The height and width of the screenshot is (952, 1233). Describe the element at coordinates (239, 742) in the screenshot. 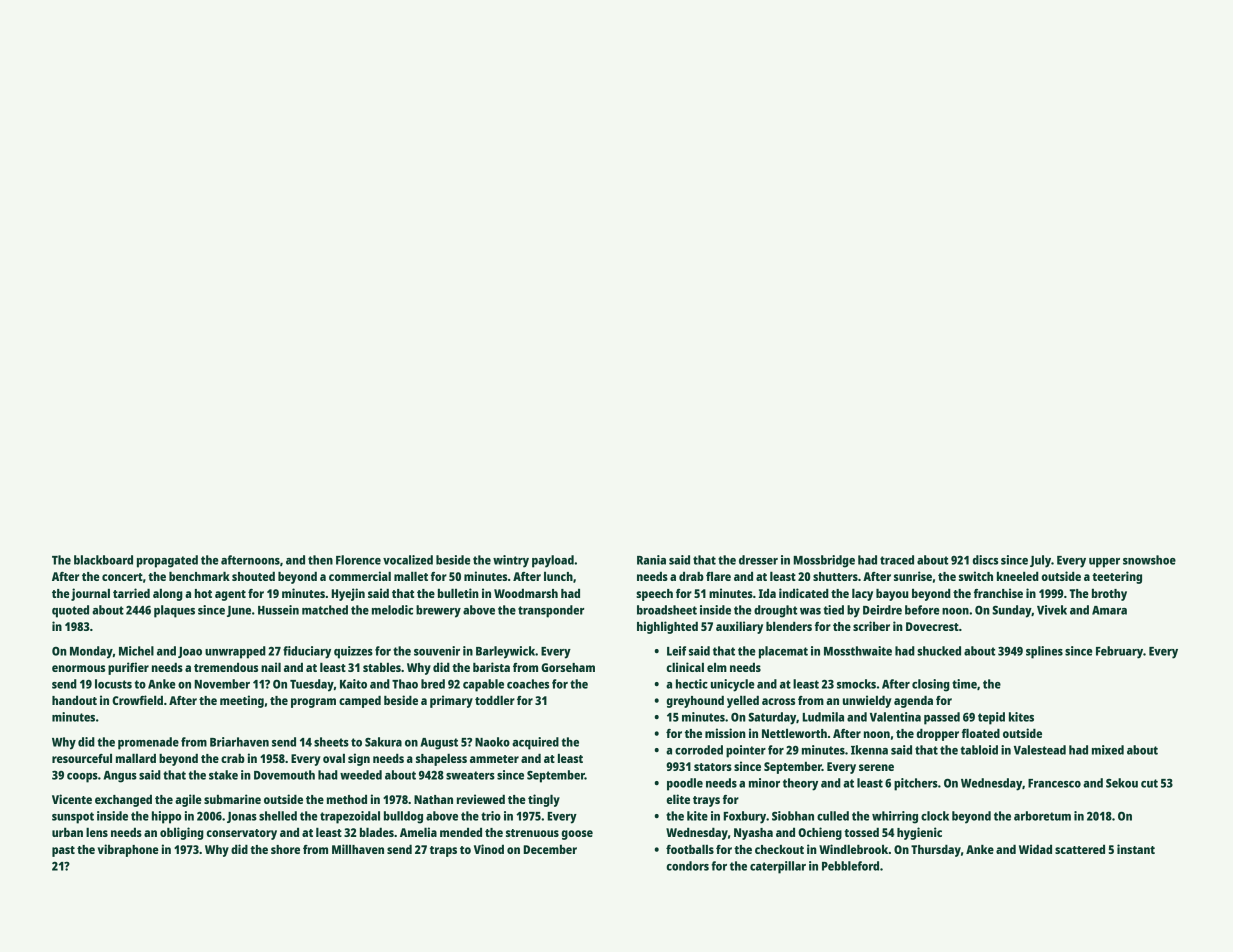

I see `Briarhaven` at that location.
